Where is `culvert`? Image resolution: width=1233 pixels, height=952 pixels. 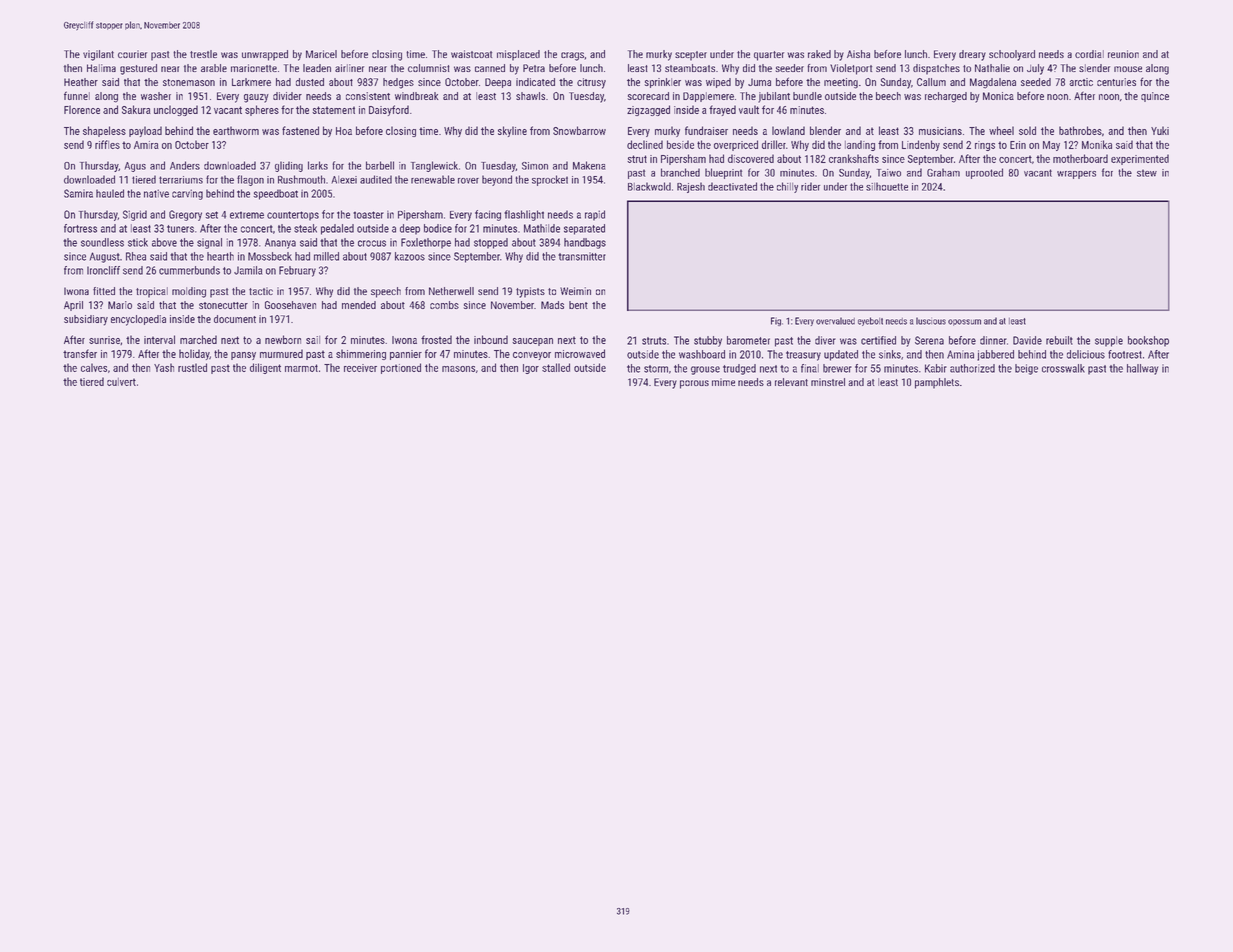
culvert is located at coordinates (121, 382).
